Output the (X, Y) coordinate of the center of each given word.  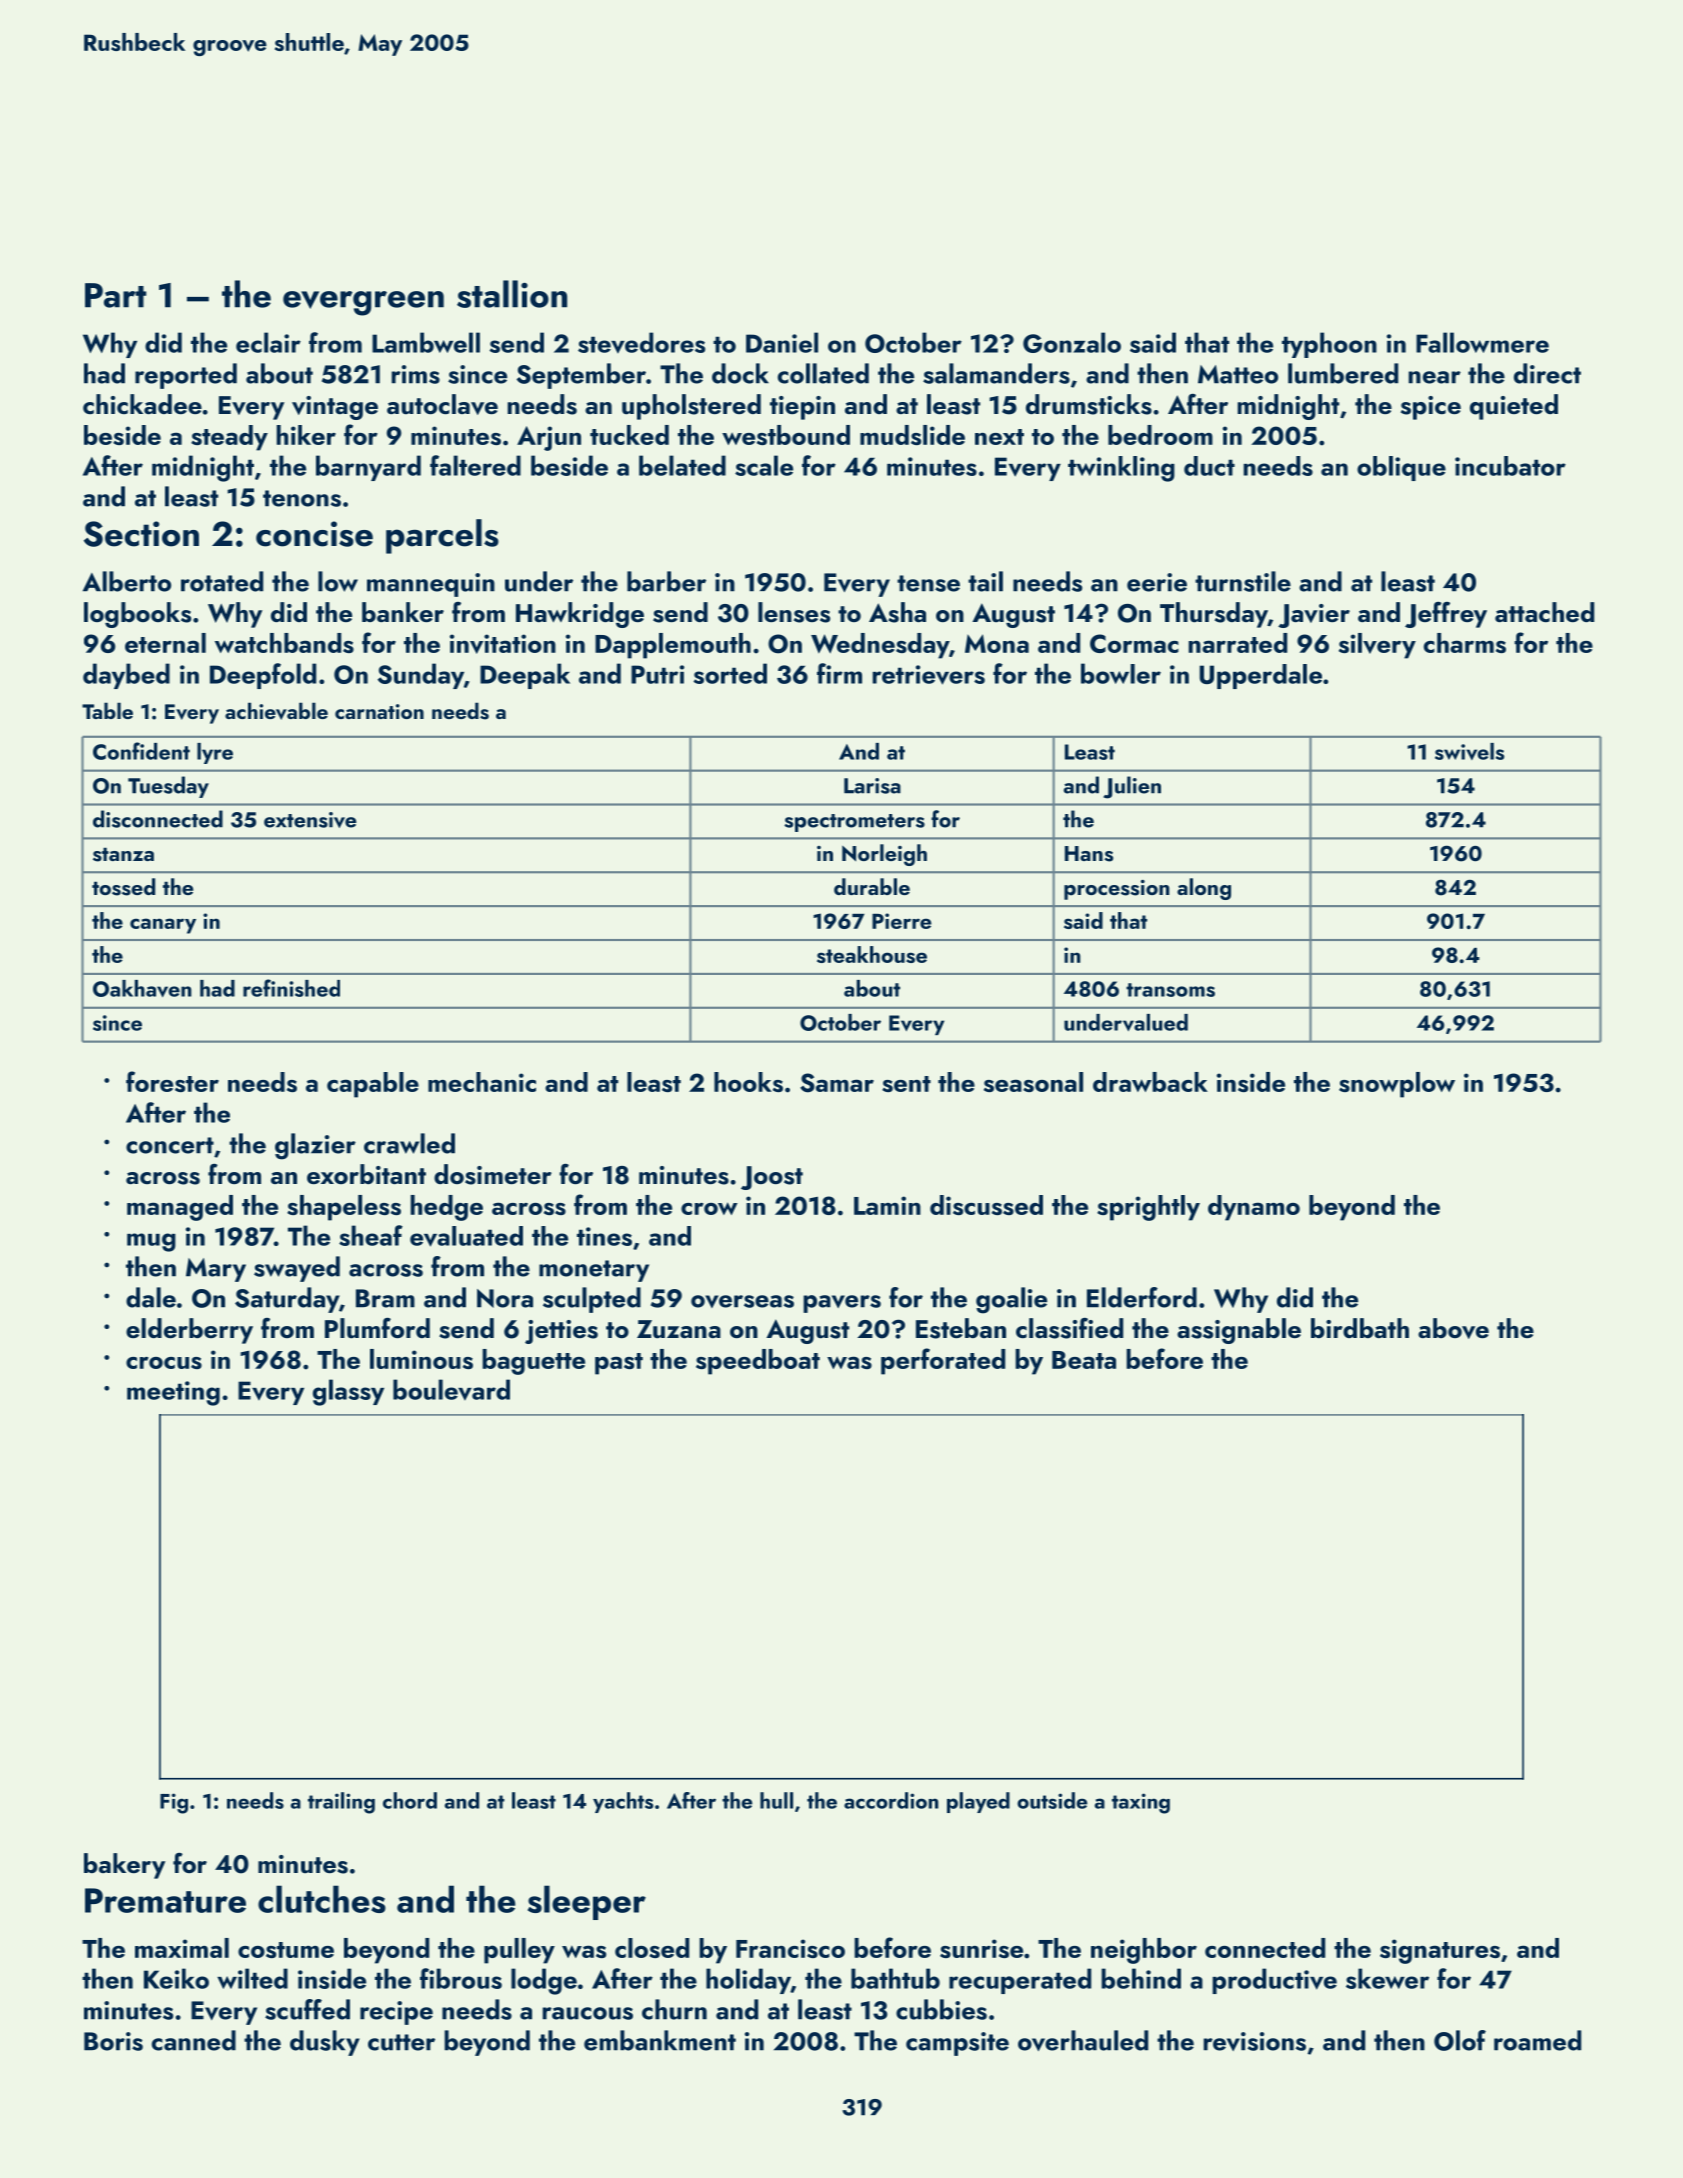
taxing (1141, 1803)
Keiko (176, 1978)
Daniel (782, 342)
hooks (748, 1082)
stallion (512, 294)
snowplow (1397, 1085)
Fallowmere (1482, 342)
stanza (123, 854)
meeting (173, 1393)
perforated (943, 1361)
